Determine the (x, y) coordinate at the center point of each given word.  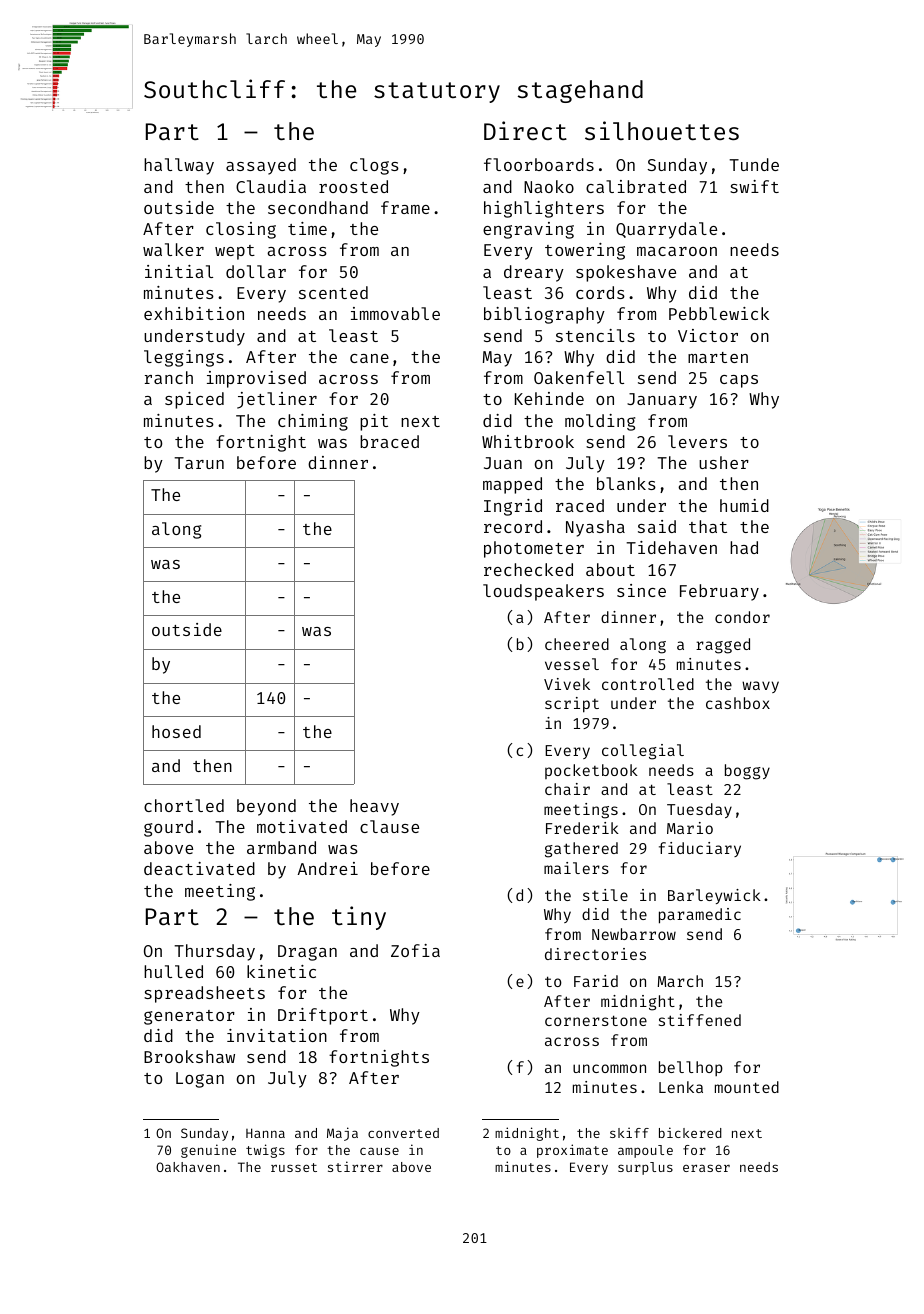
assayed (261, 166)
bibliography (544, 315)
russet (294, 1167)
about (610, 569)
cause (379, 1151)
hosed (176, 731)
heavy (374, 807)
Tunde (754, 164)
